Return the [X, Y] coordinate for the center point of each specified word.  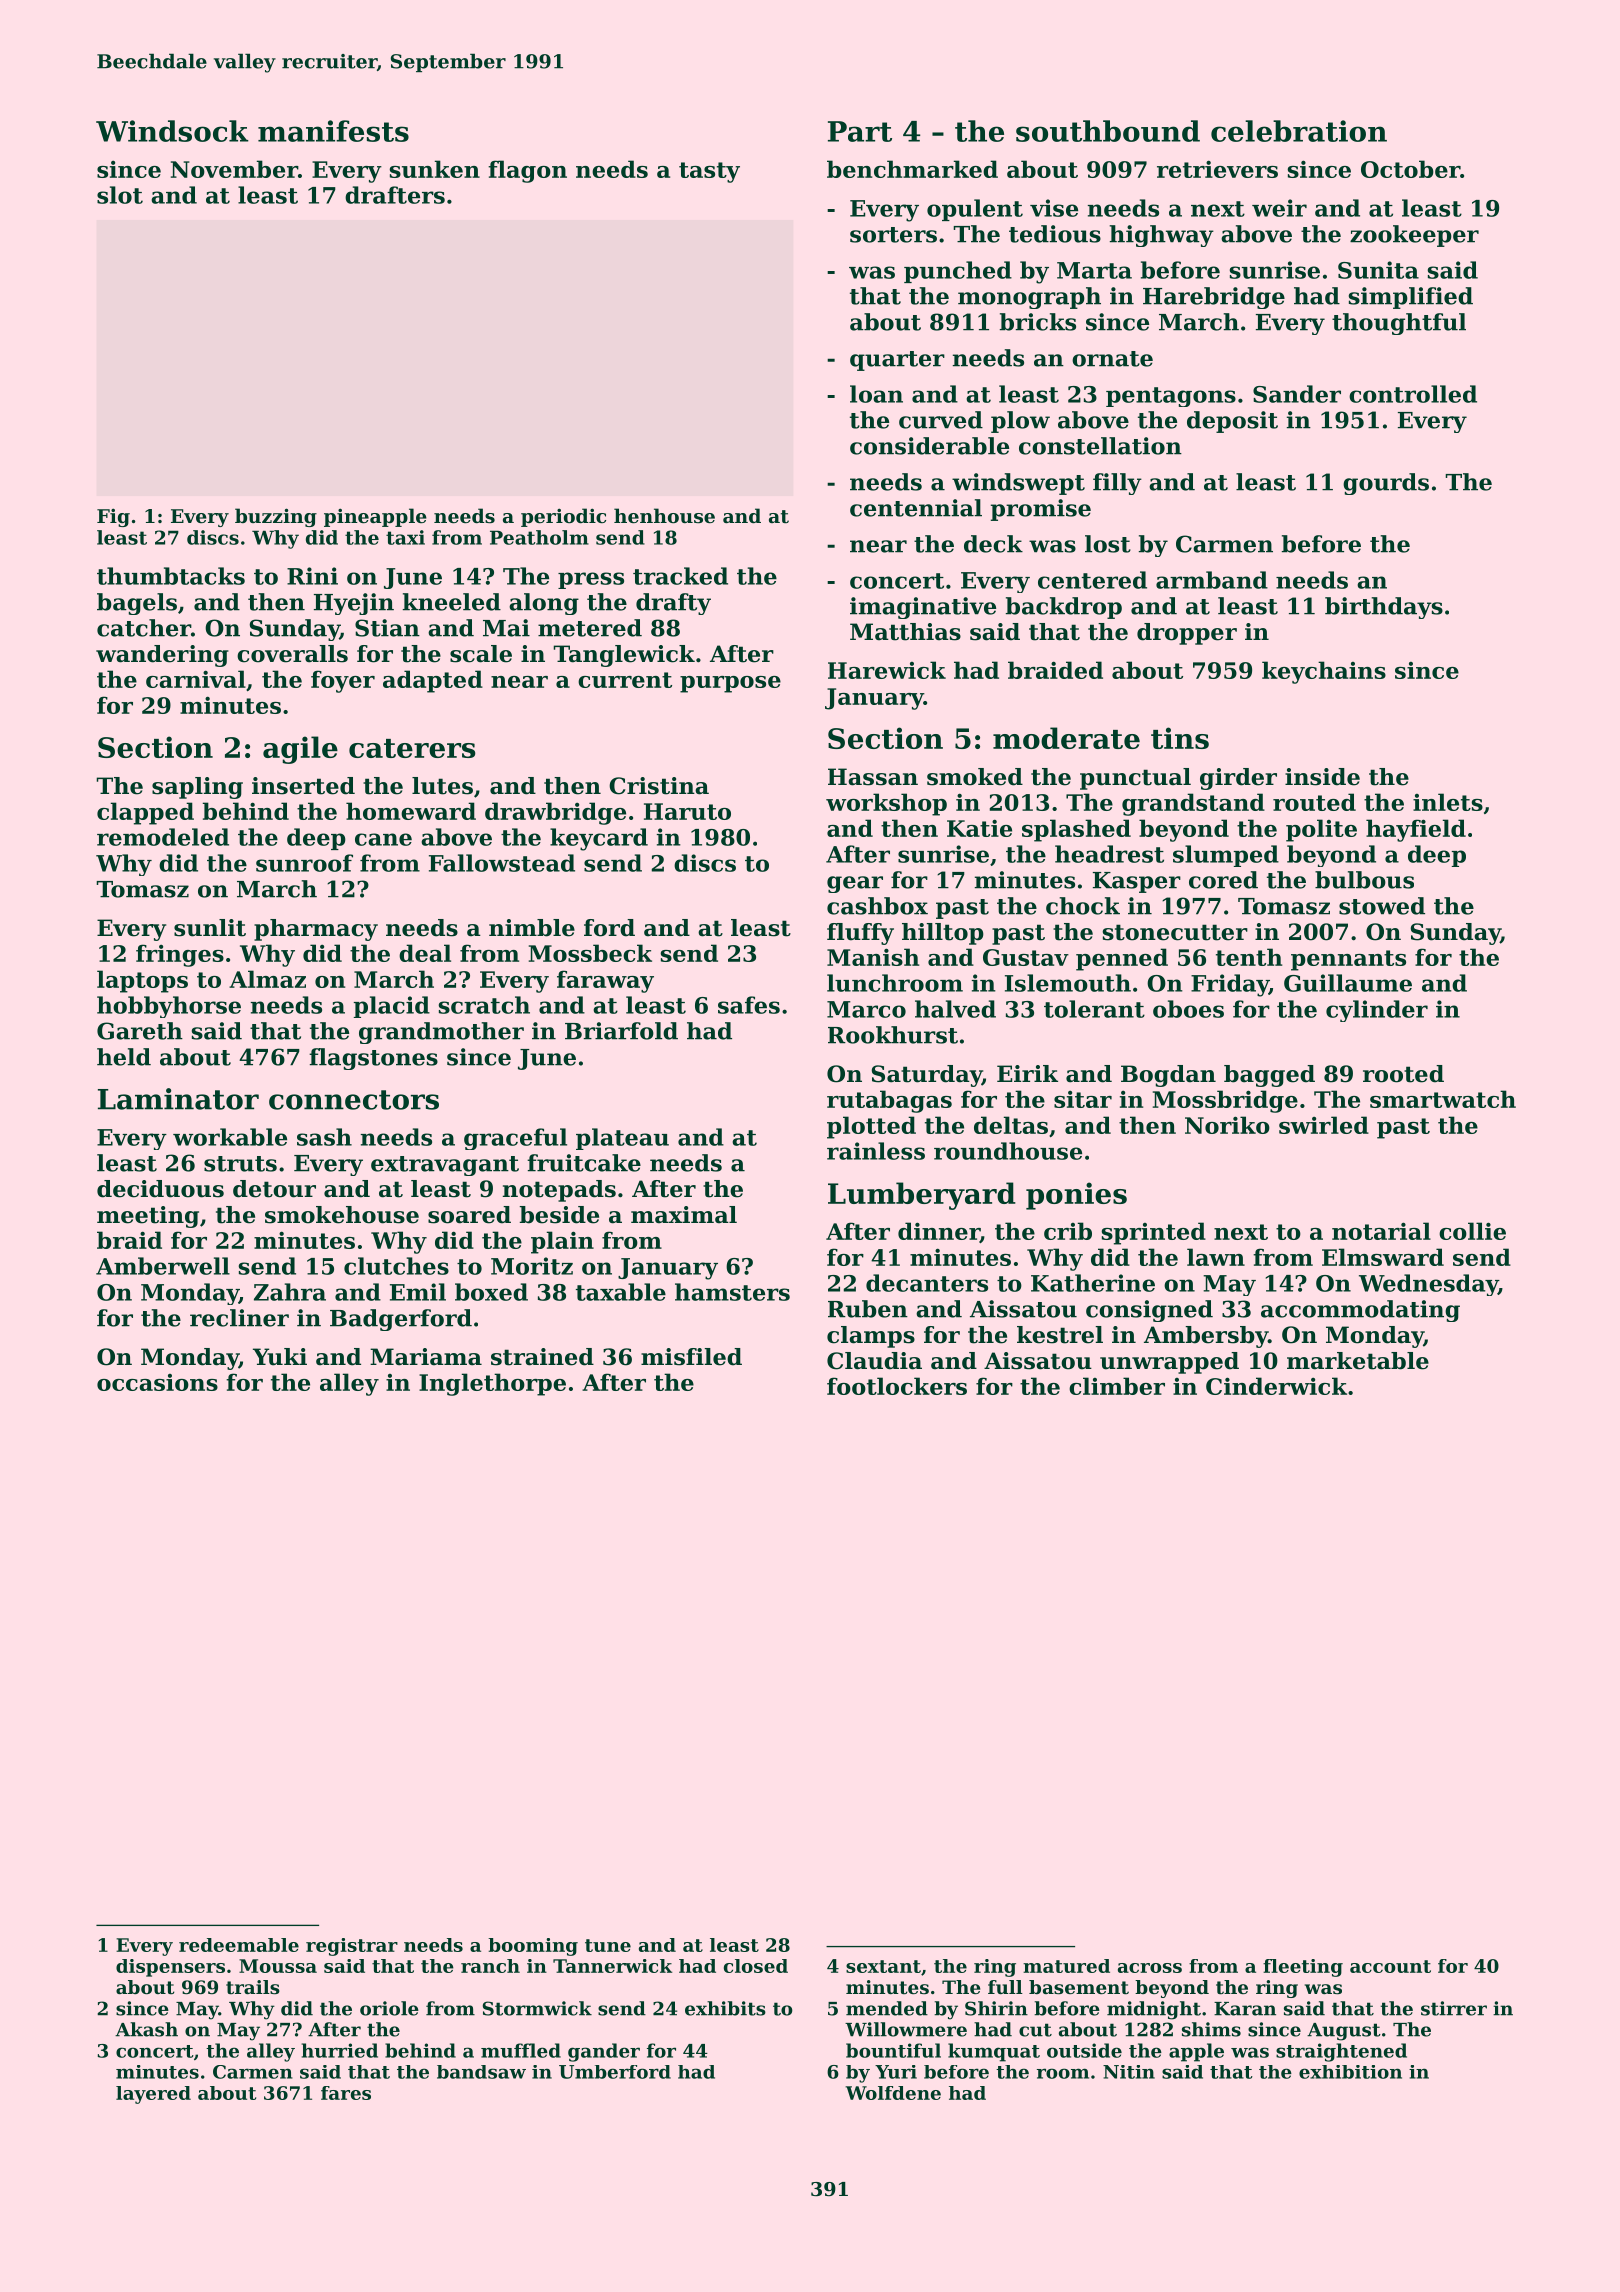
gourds [1386, 484]
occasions [157, 1382]
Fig [113, 517]
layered [153, 2095]
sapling [197, 788]
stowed [1382, 906]
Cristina [659, 786]
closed [756, 1966]
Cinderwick [1276, 1386]
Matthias [905, 632]
